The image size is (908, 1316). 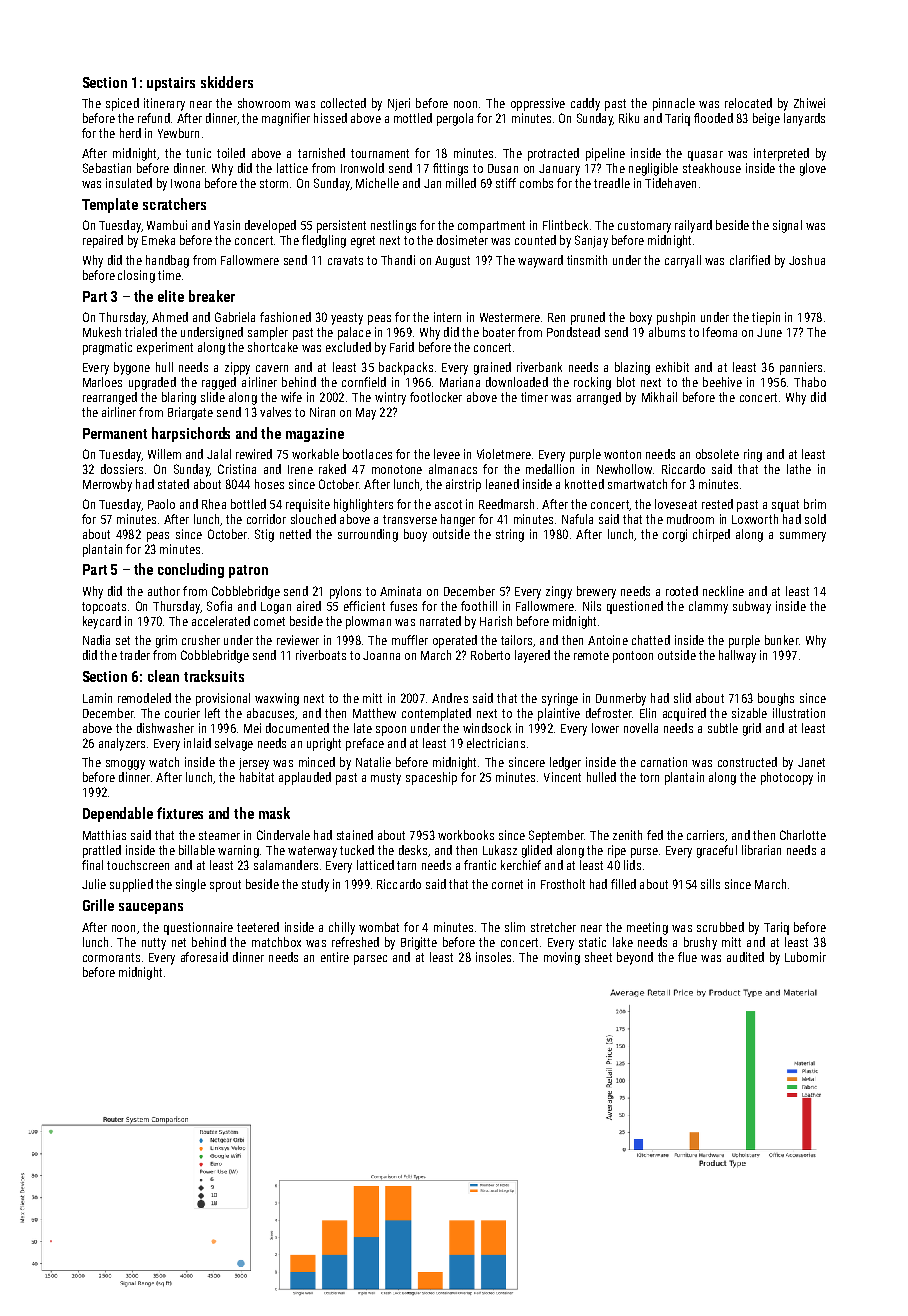 What do you see at coordinates (118, 814) in the screenshot?
I see `Dependable` at bounding box center [118, 814].
